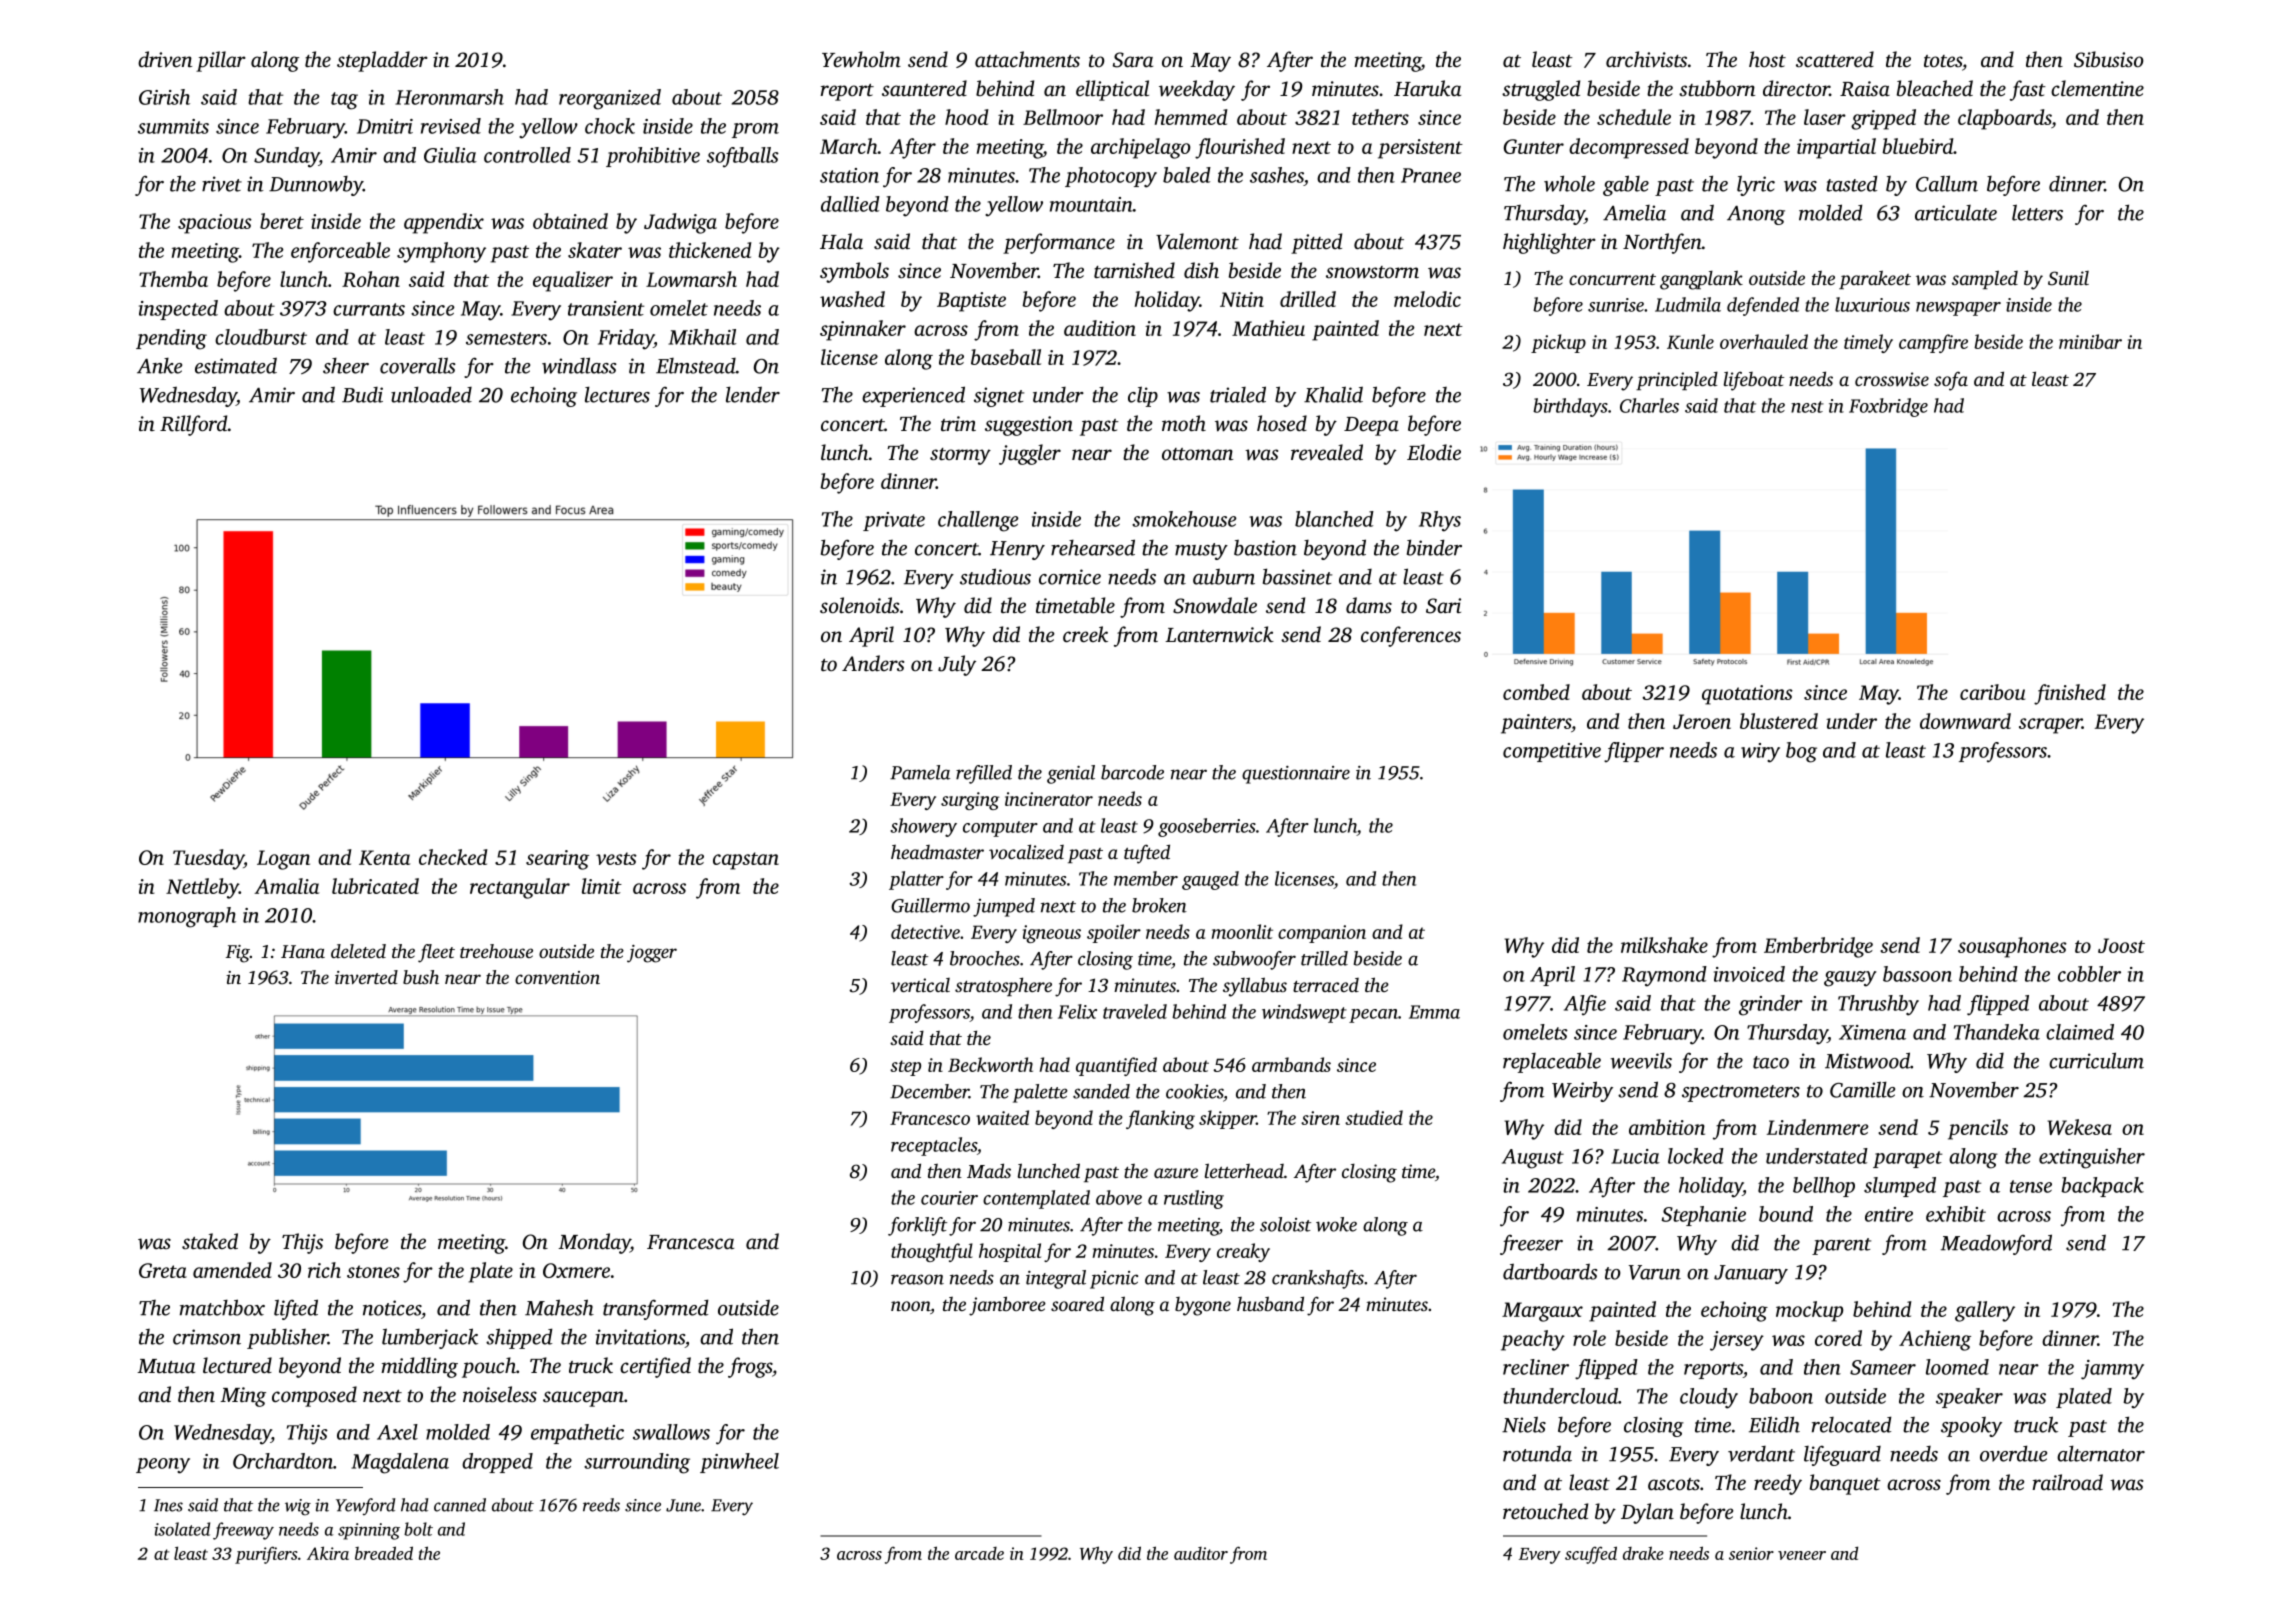 The width and height of the screenshot is (2282, 1614). Describe the element at coordinates (173, 126) in the screenshot. I see `summits` at that location.
